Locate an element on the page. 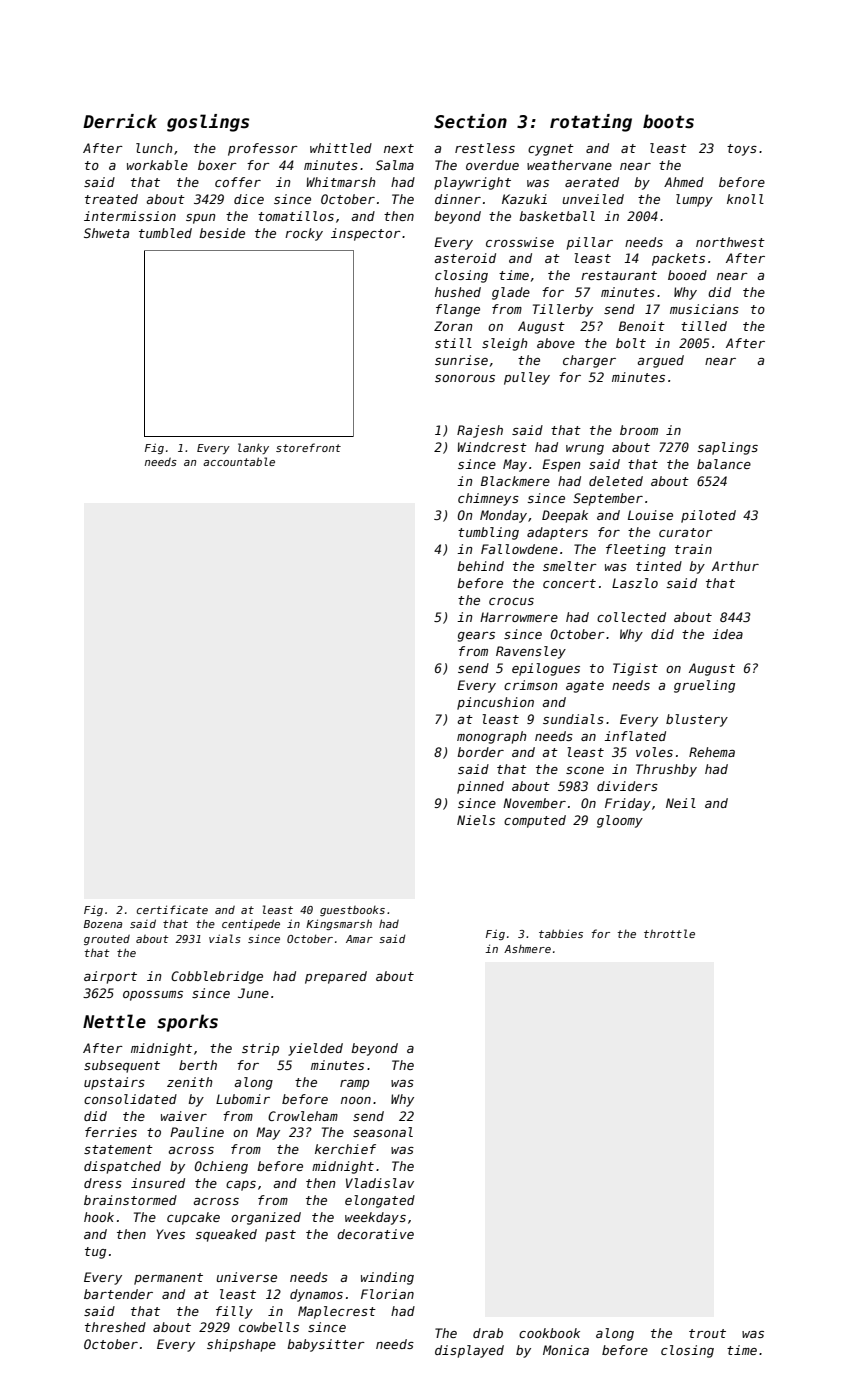 The height and width of the page is (1400, 849). certificate is located at coordinates (172, 909).
